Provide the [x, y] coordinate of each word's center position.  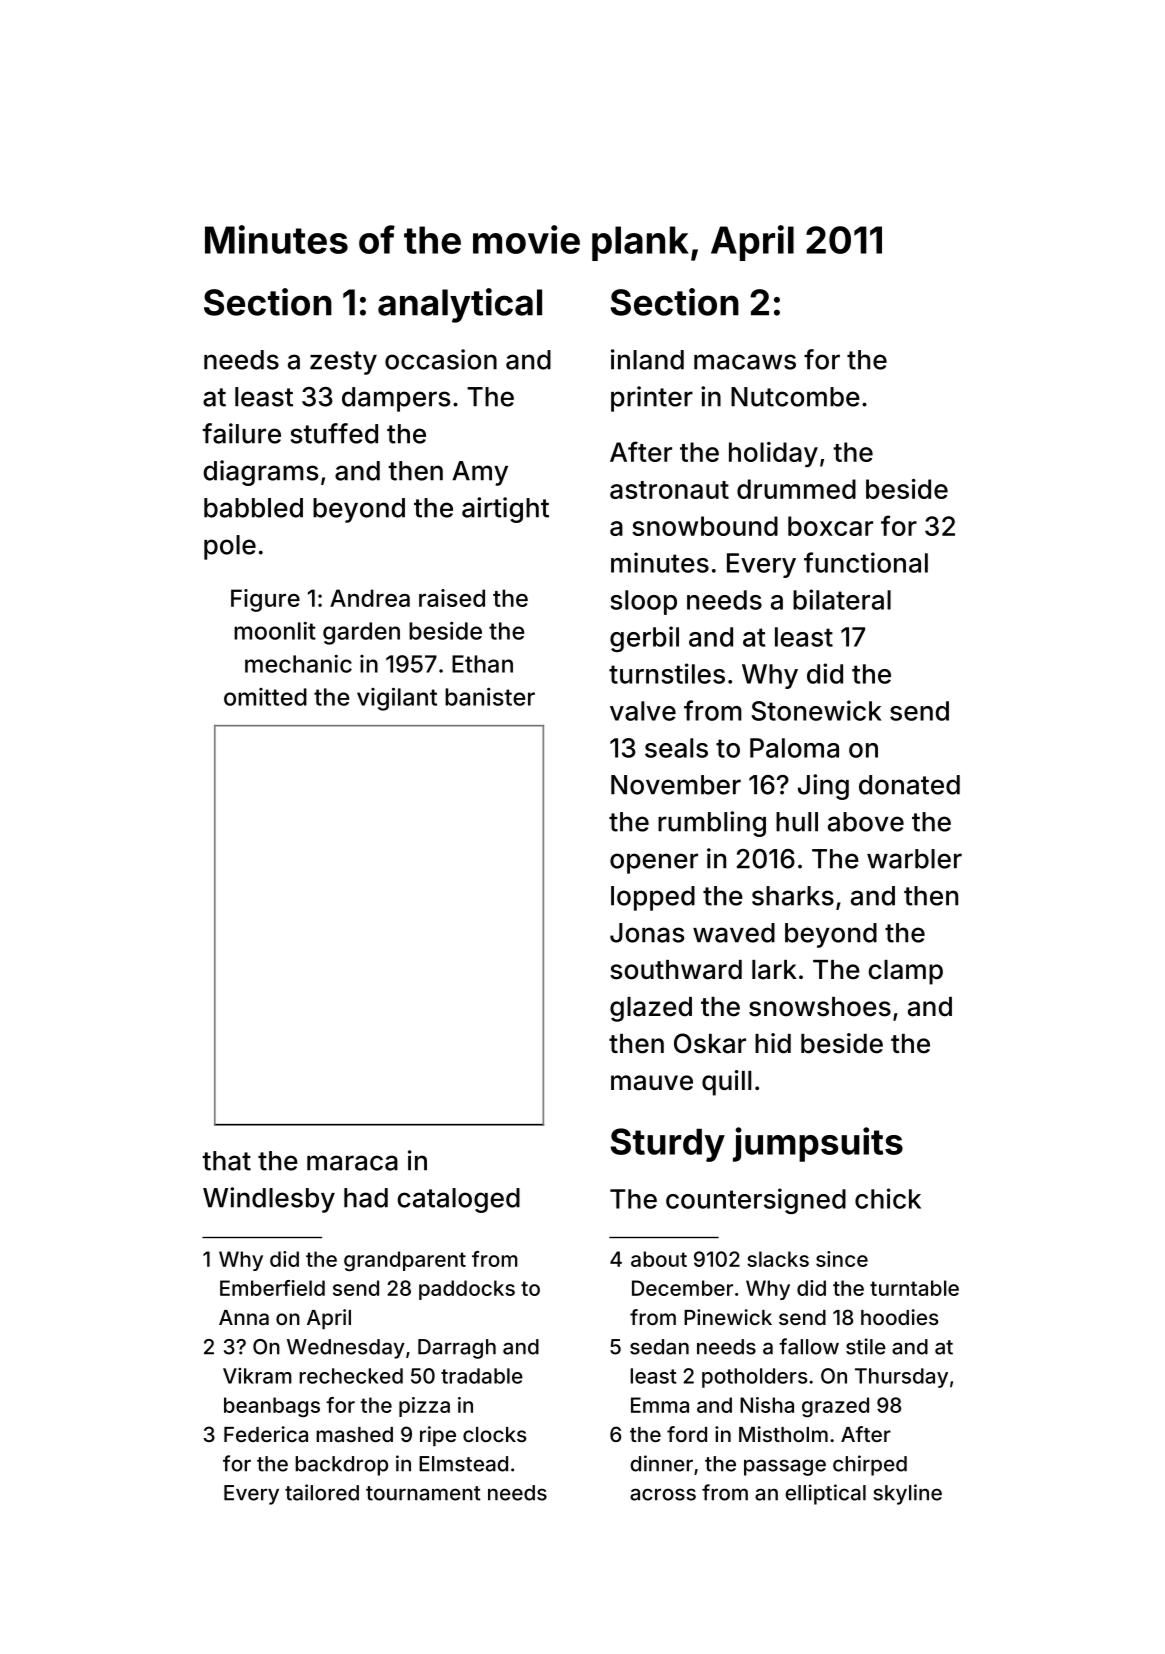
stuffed [334, 433]
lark [774, 970]
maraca [352, 1163]
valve [643, 711]
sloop [643, 602]
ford [687, 1434]
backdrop [341, 1466]
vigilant [397, 699]
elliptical [825, 1494]
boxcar [830, 526]
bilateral [842, 599]
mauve [652, 1083]
